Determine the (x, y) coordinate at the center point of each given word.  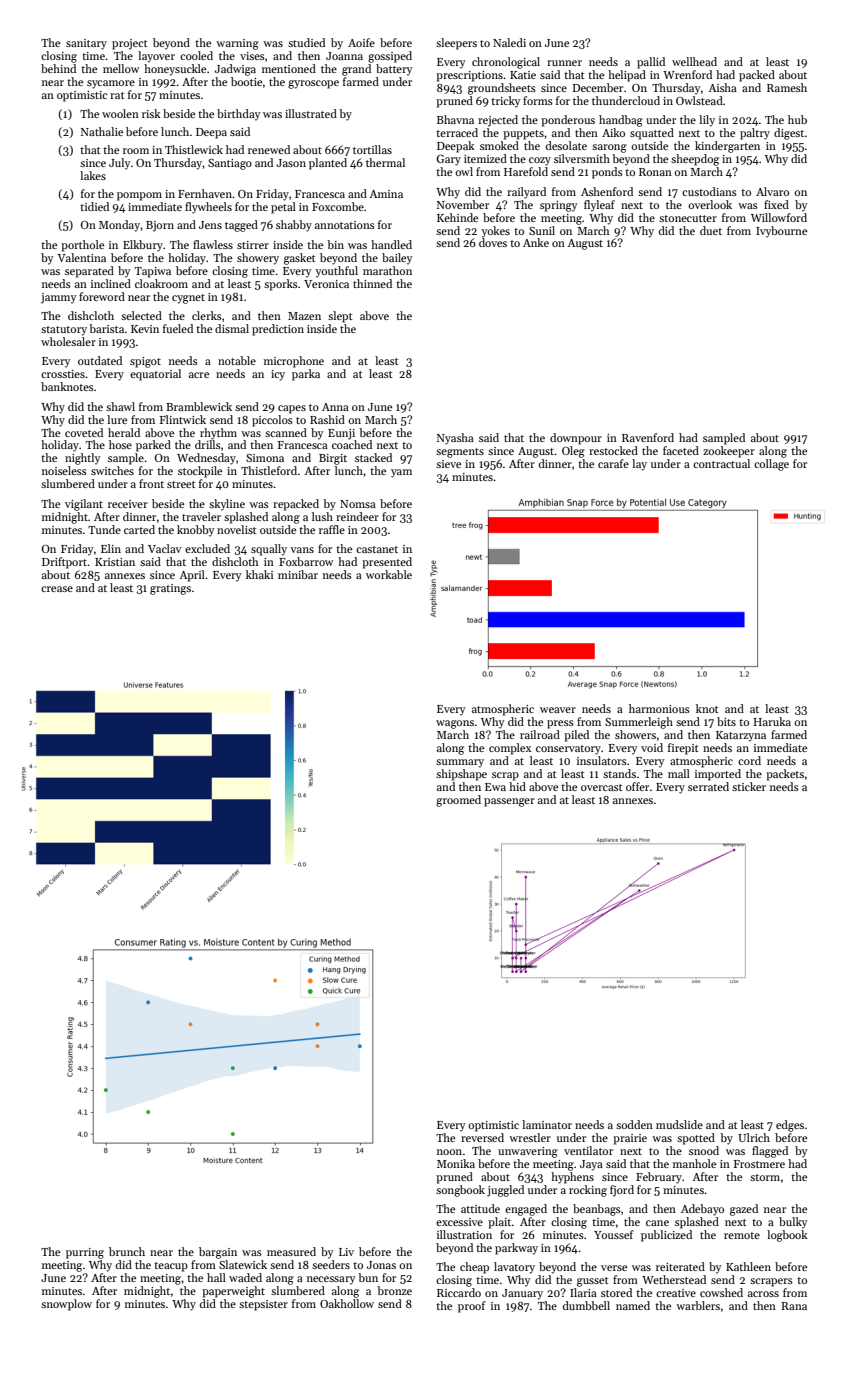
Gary (448, 160)
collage (771, 465)
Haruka (772, 721)
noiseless (64, 470)
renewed (269, 149)
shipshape (461, 775)
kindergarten (727, 147)
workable (389, 574)
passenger (509, 802)
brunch (127, 1251)
